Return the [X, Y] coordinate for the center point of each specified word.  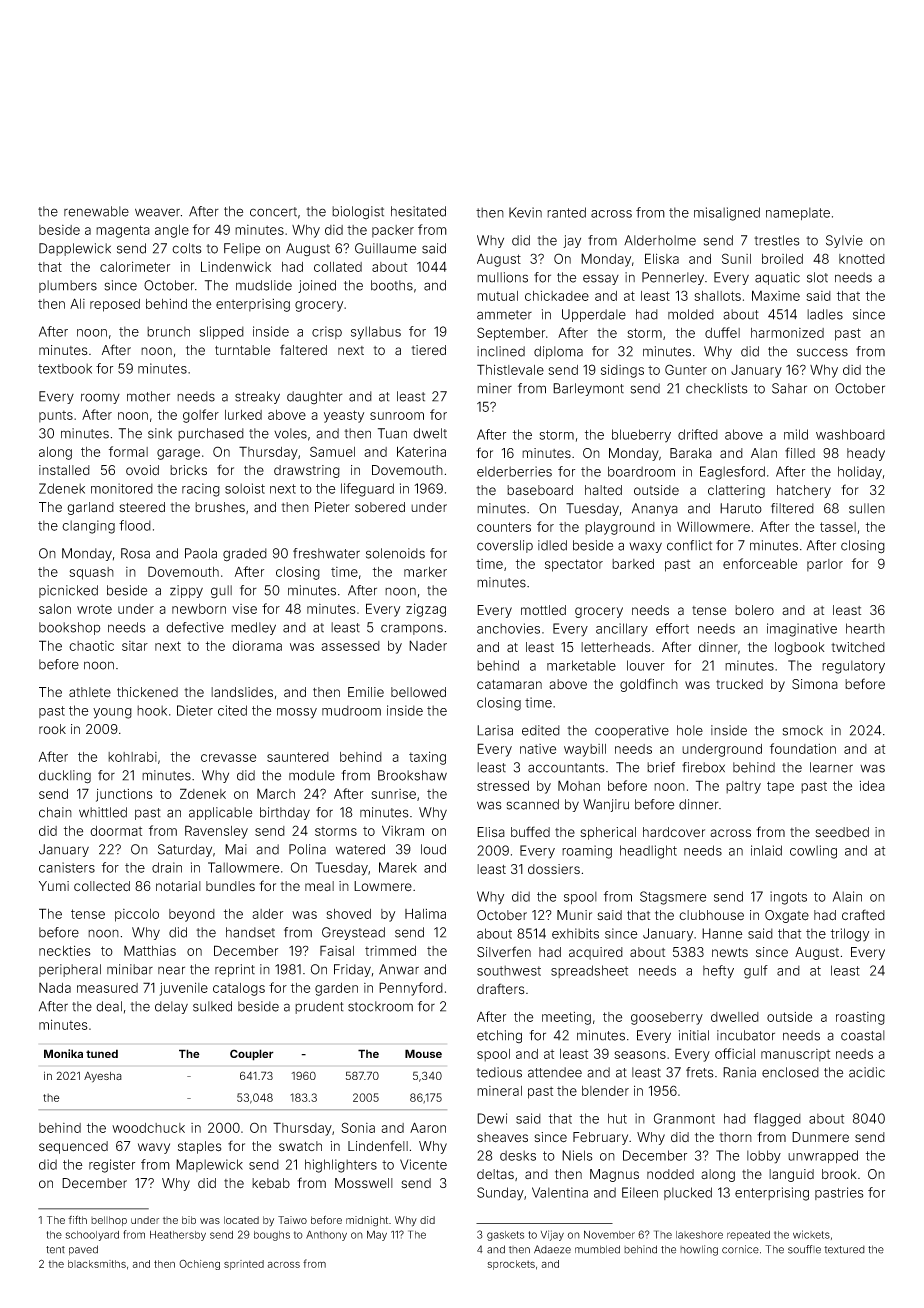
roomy [100, 398]
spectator [574, 565]
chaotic [91, 646]
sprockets [511, 1265]
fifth [77, 1219]
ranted [566, 212]
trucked [739, 684]
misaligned [727, 214]
